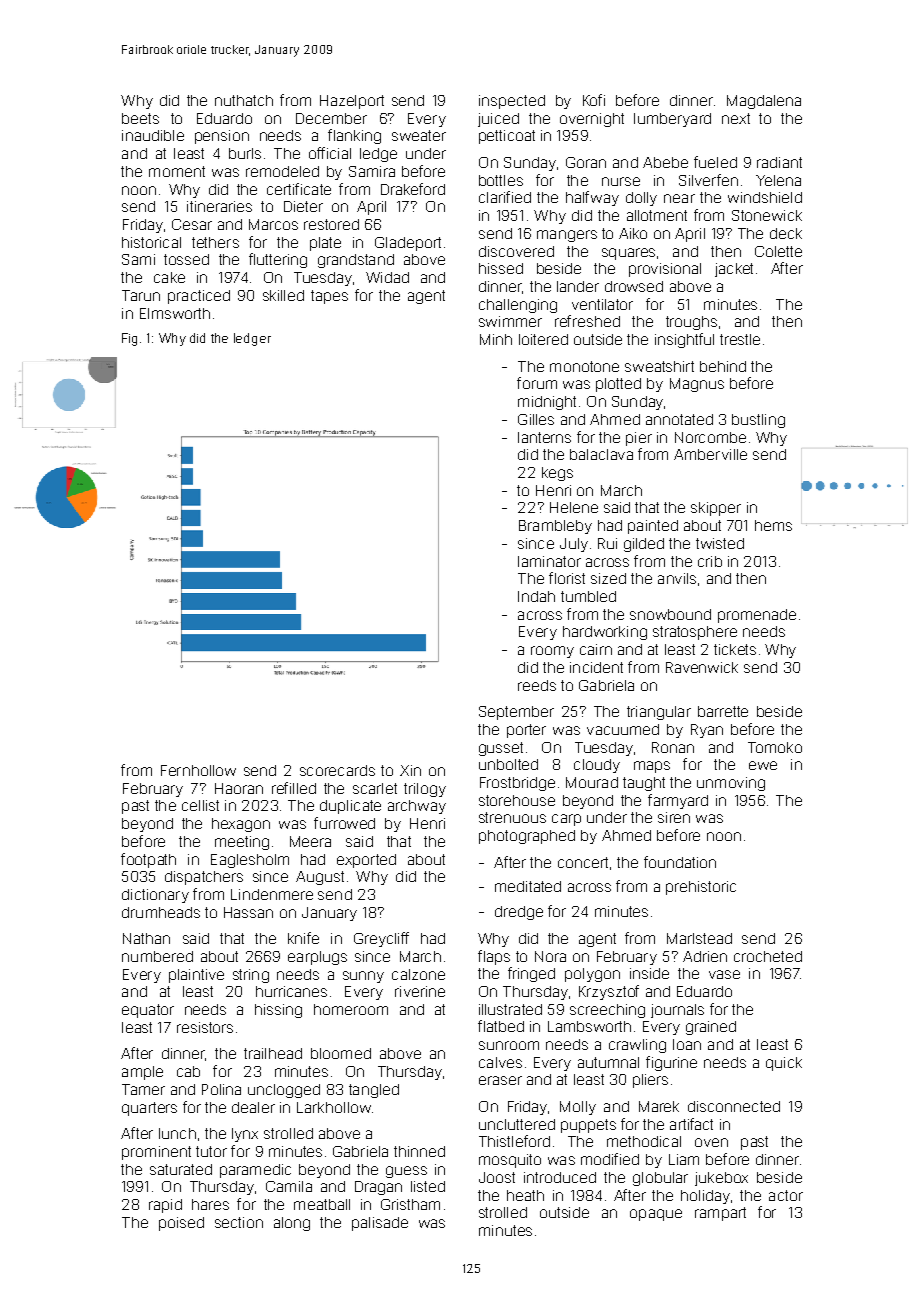  I want to click on rapid, so click(165, 1206).
